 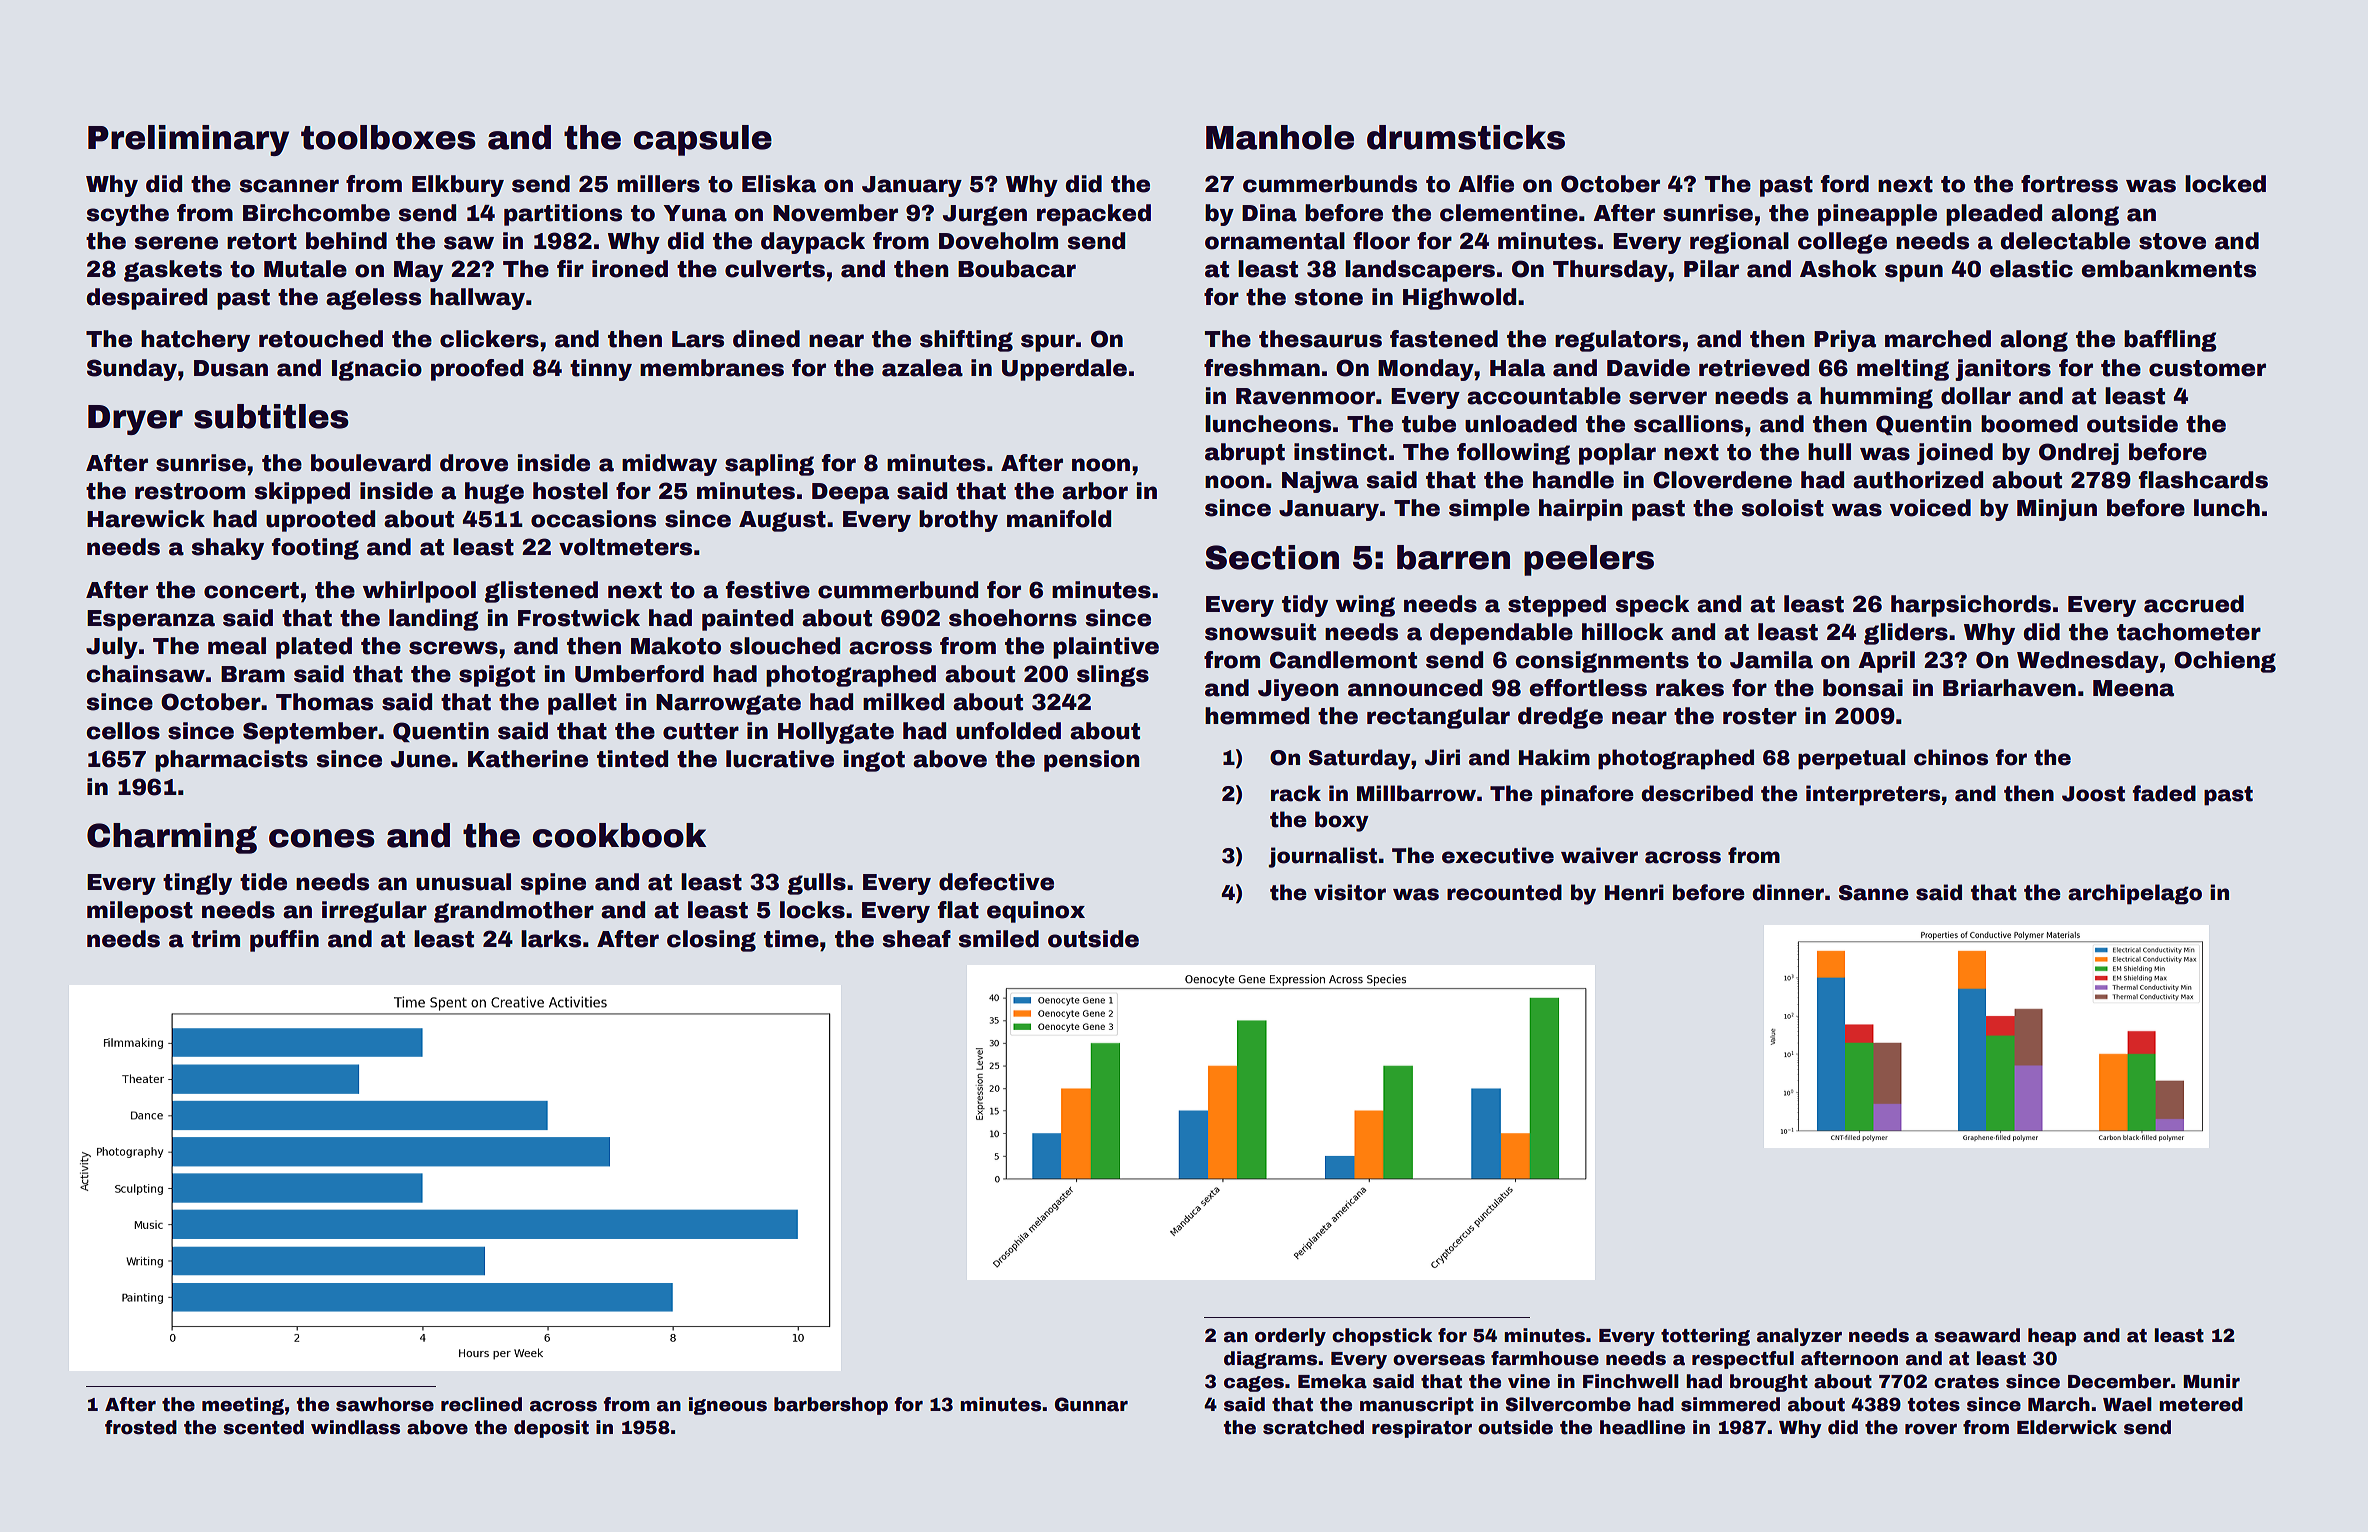 I want to click on barbershop, so click(x=831, y=1406).
